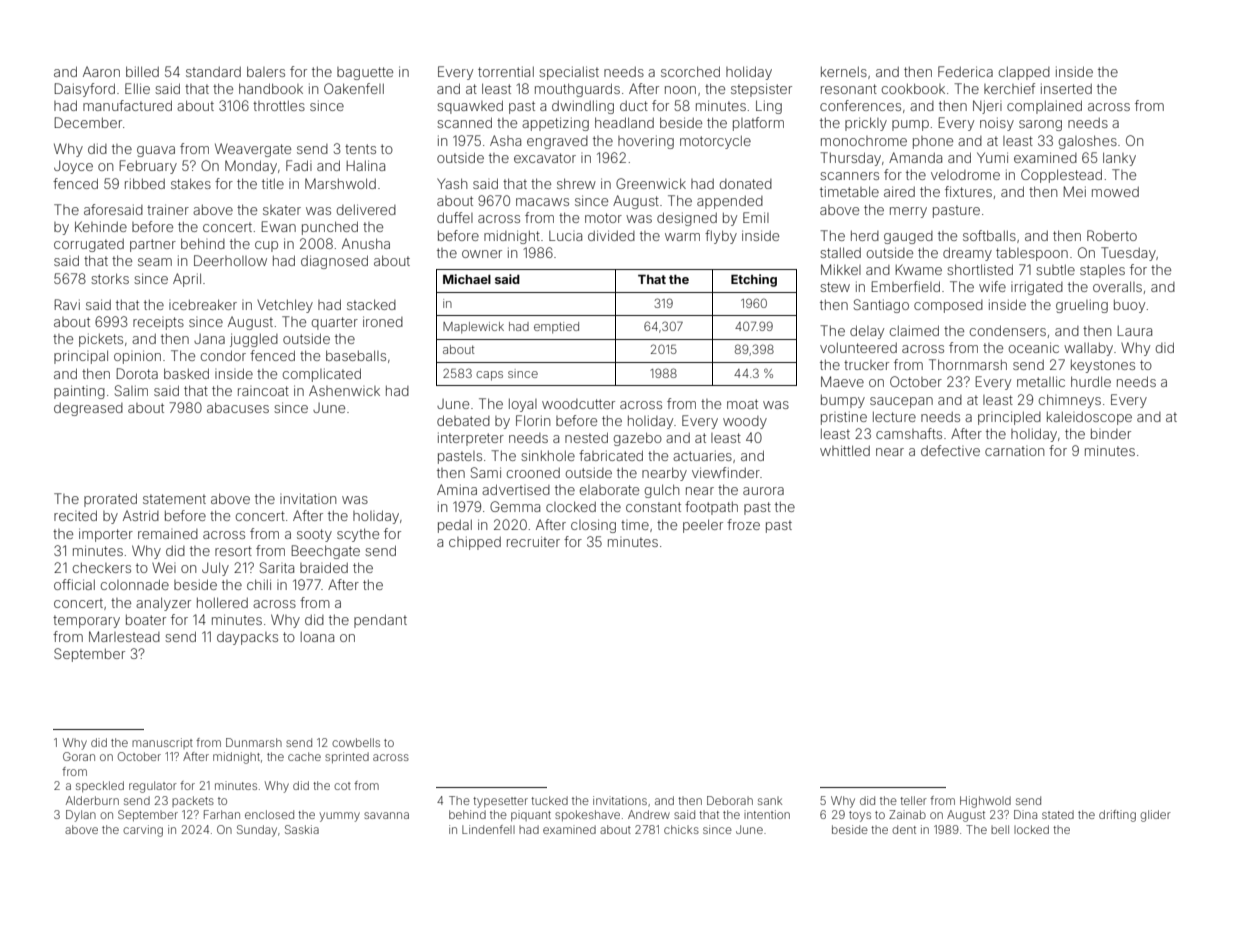 This screenshot has width=1233, height=952. Describe the element at coordinates (1111, 433) in the screenshot. I see `binder` at that location.
